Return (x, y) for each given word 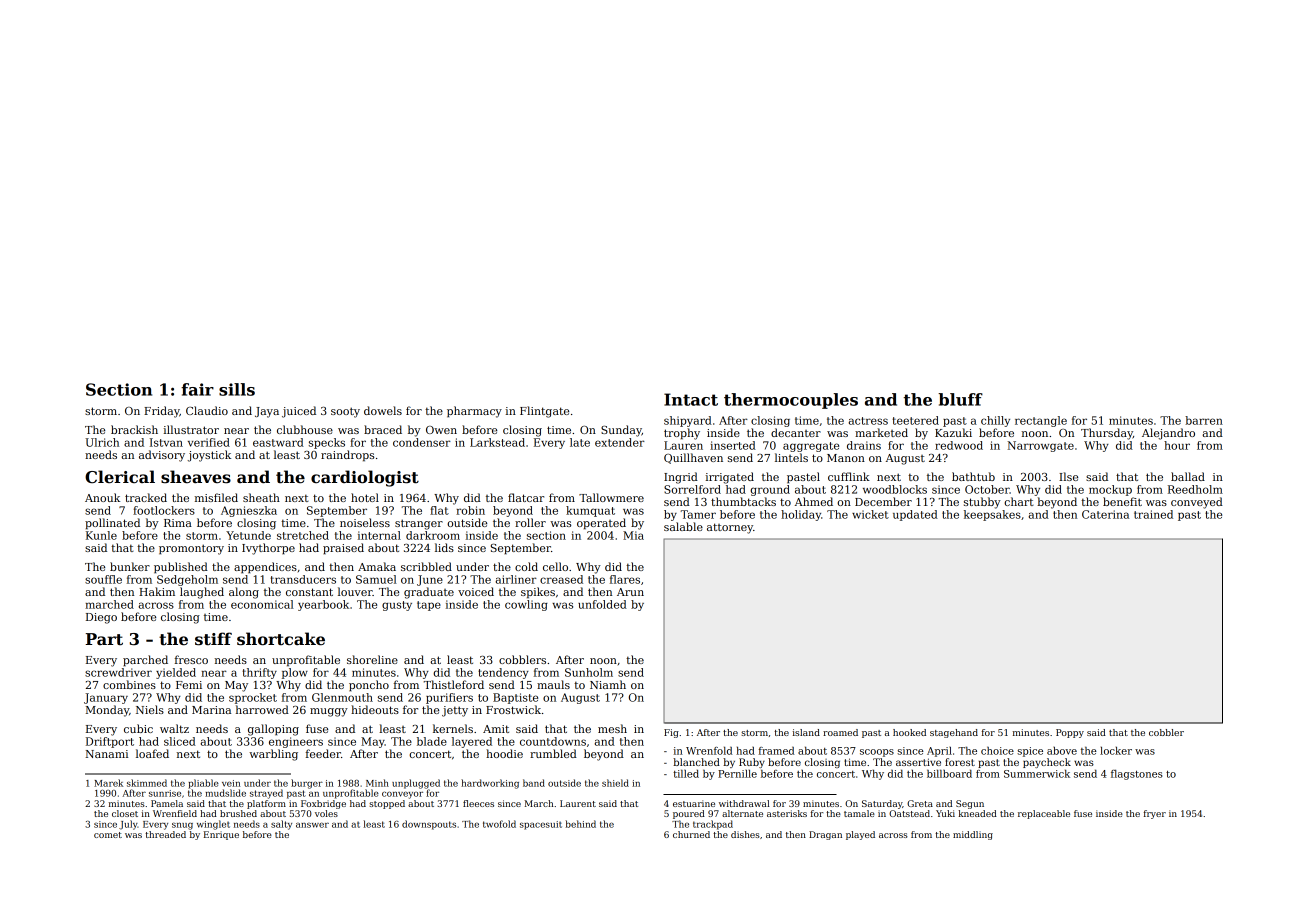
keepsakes (992, 515)
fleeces (478, 803)
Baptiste (515, 698)
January (106, 698)
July (128, 825)
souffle (103, 579)
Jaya (267, 412)
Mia (633, 535)
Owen (441, 430)
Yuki (945, 813)
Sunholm (589, 672)
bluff (960, 399)
